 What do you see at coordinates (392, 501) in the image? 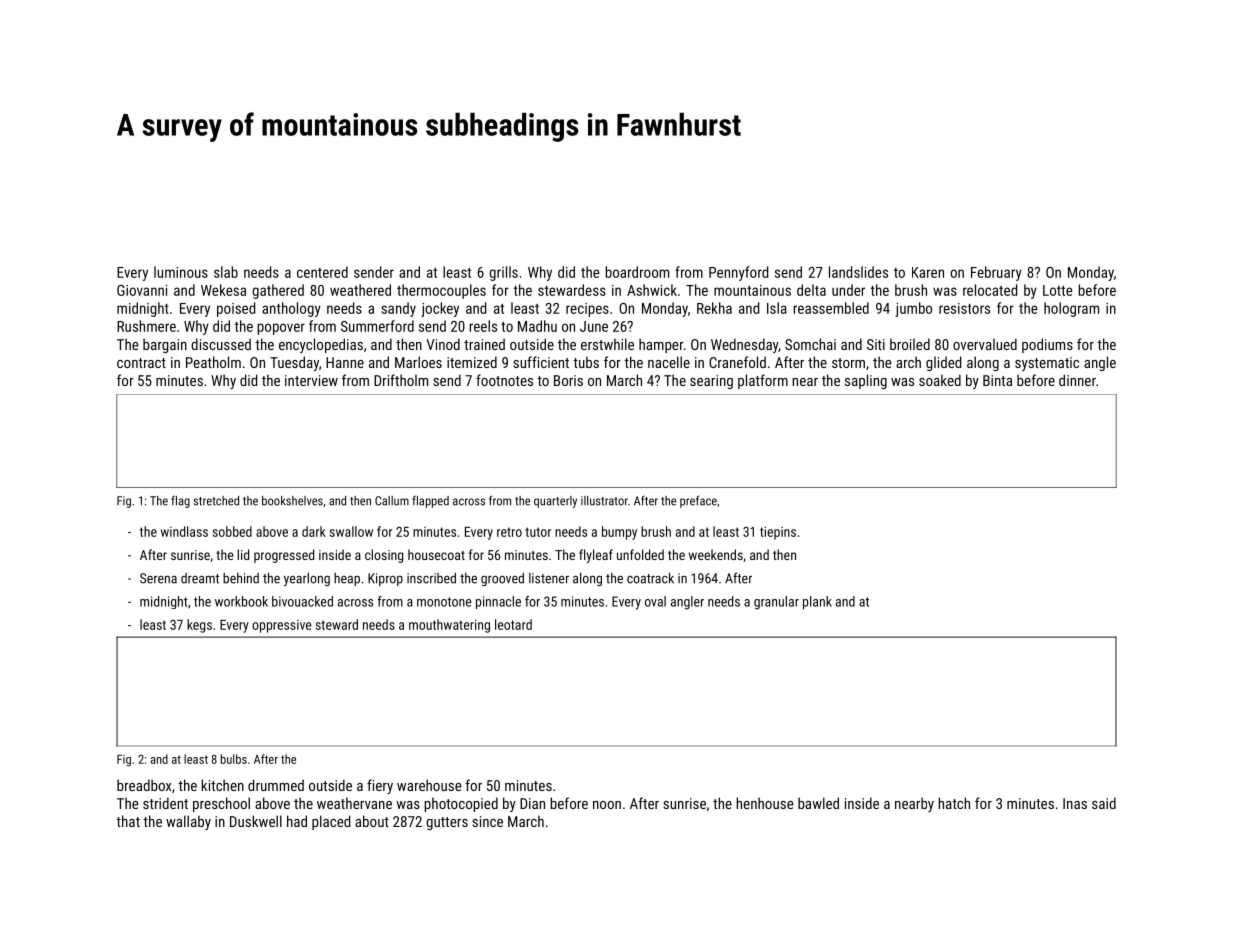
I see `Callum` at bounding box center [392, 501].
